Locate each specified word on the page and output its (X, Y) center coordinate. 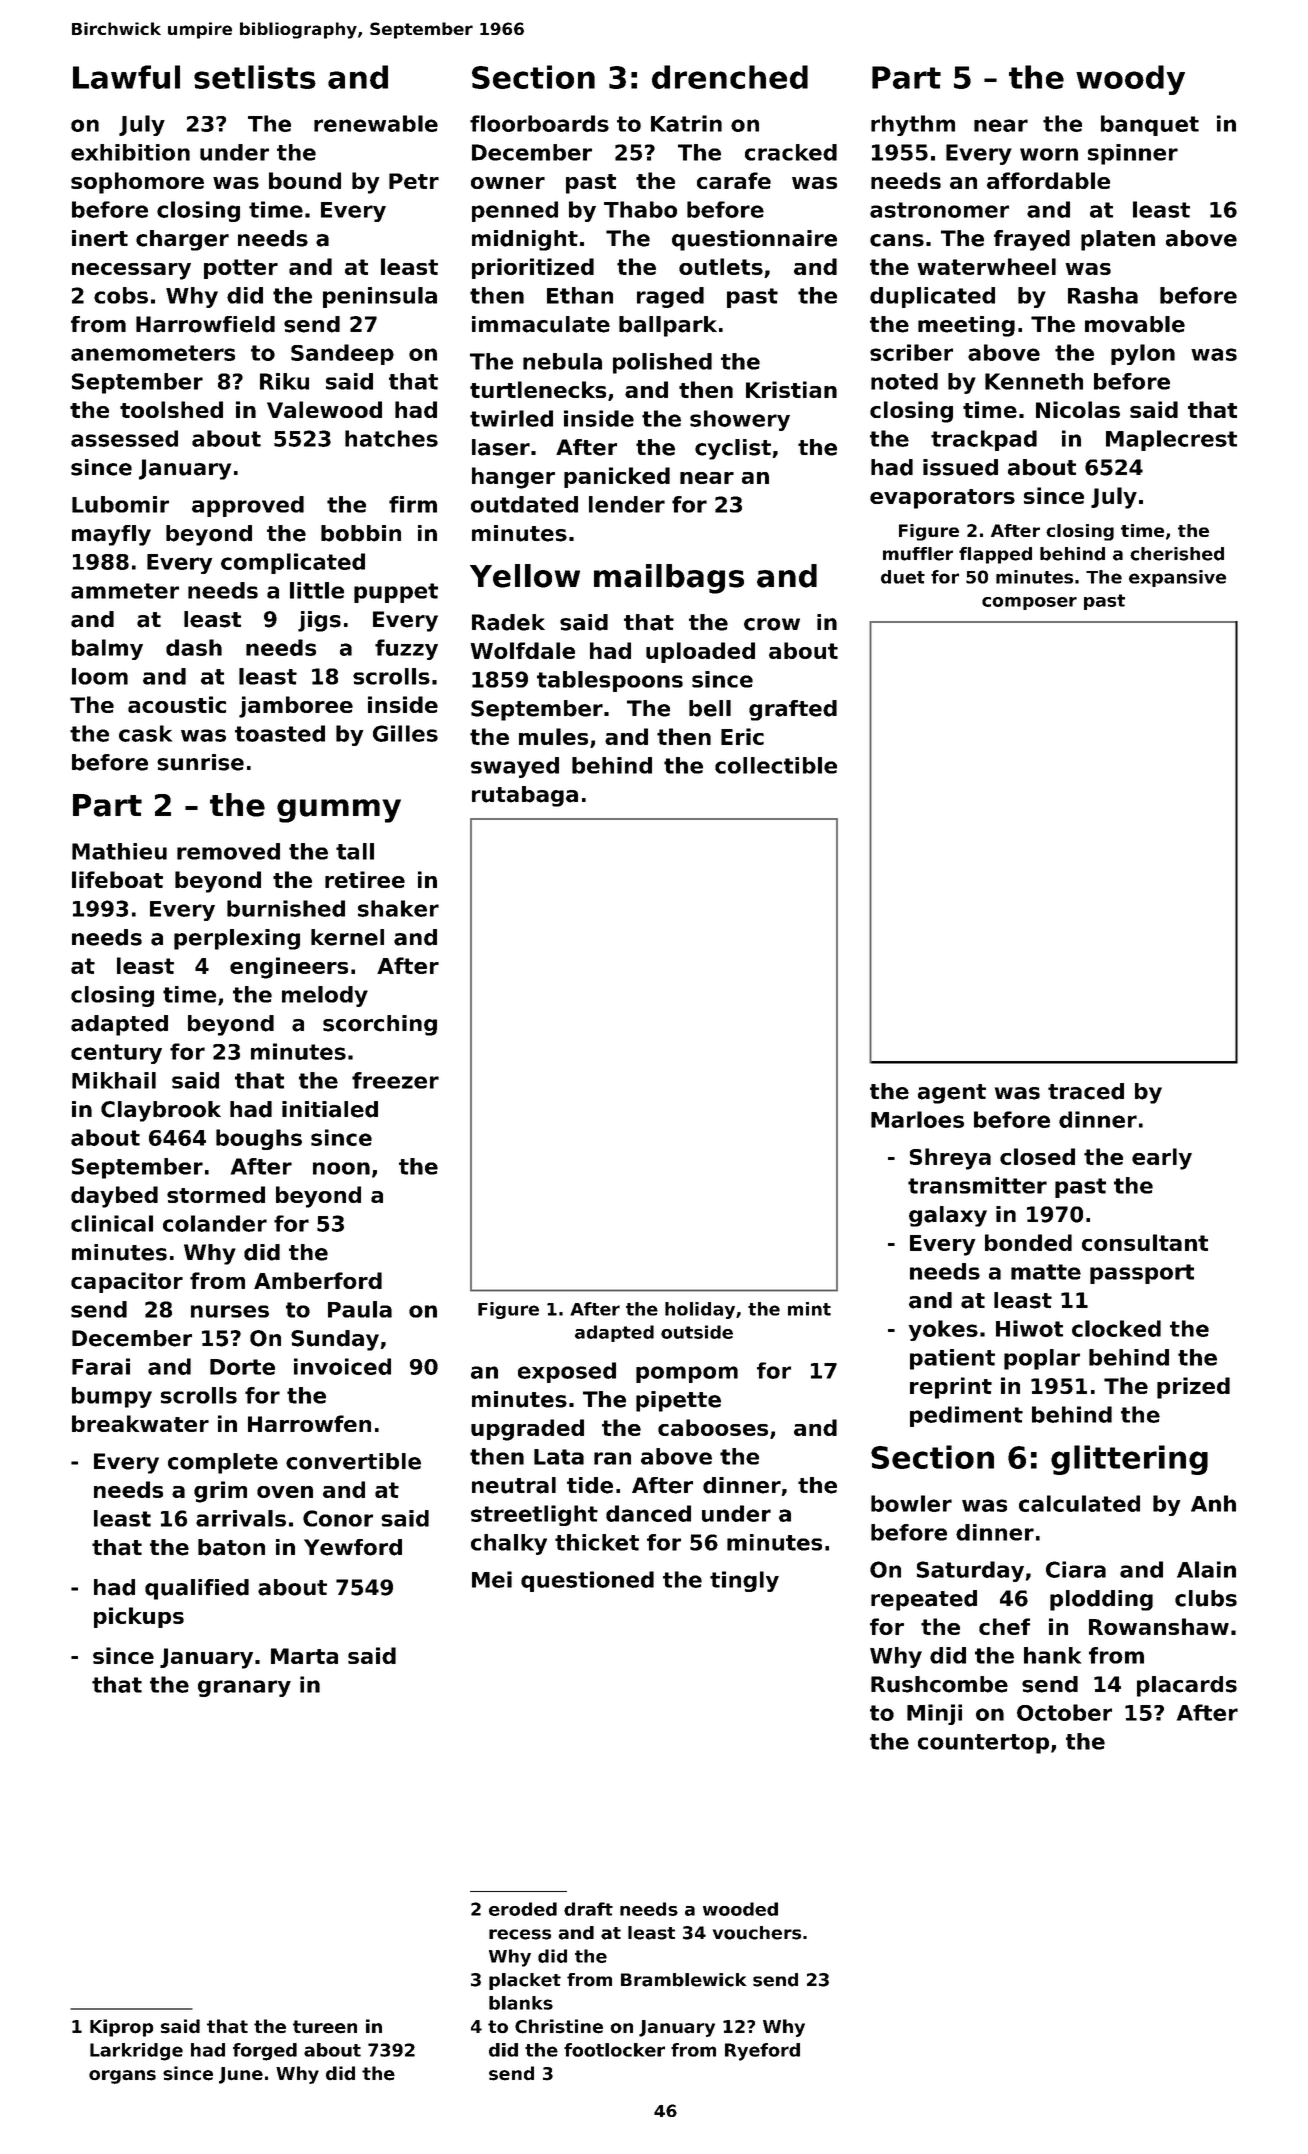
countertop (983, 1744)
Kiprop (122, 2028)
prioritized (533, 268)
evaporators (942, 499)
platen (1118, 240)
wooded (740, 1909)
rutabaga (525, 796)
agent (952, 1094)
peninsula (380, 297)
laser (501, 447)
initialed (330, 1109)
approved (248, 506)
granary (244, 1688)
